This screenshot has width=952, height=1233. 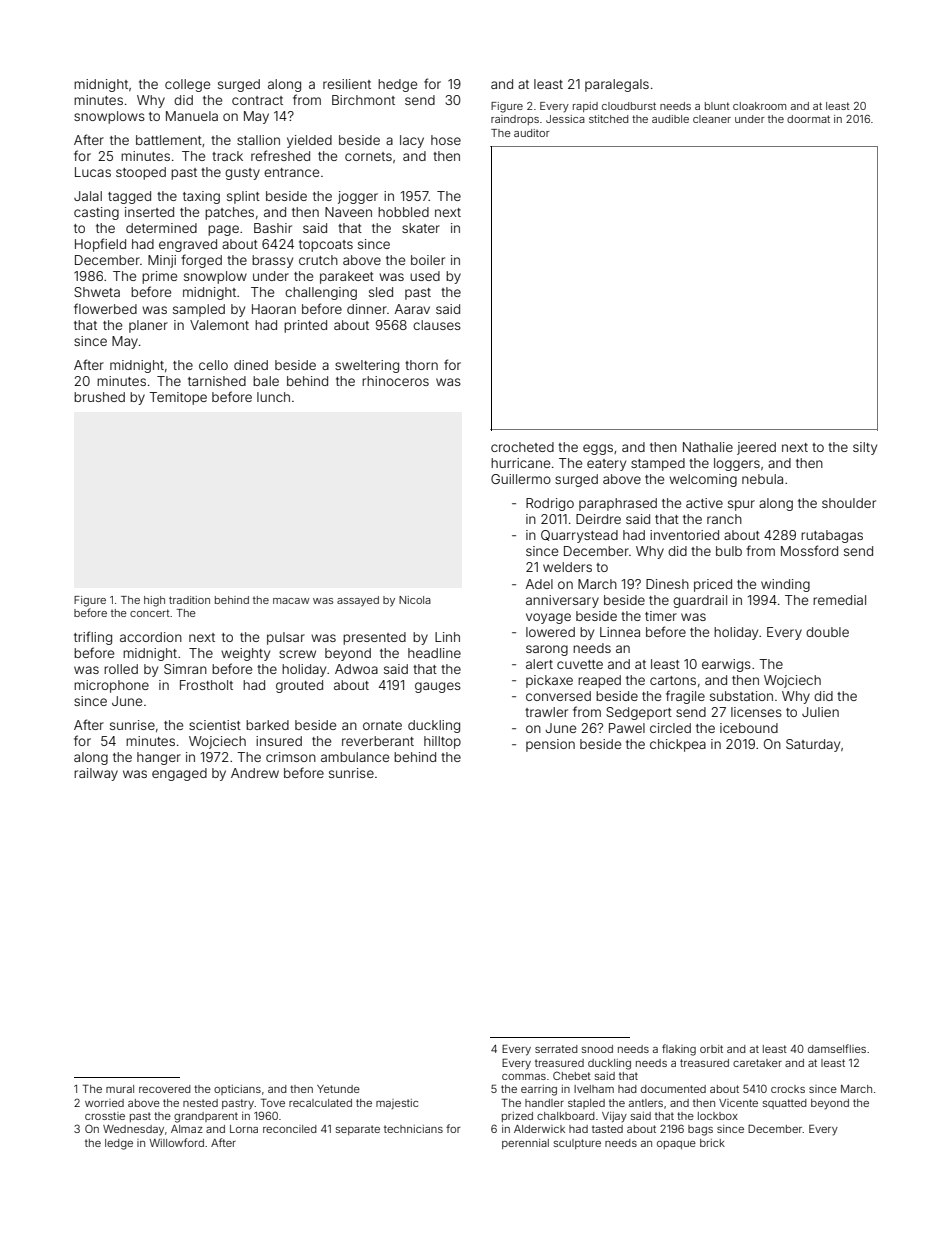 I want to click on doormat, so click(x=808, y=119).
